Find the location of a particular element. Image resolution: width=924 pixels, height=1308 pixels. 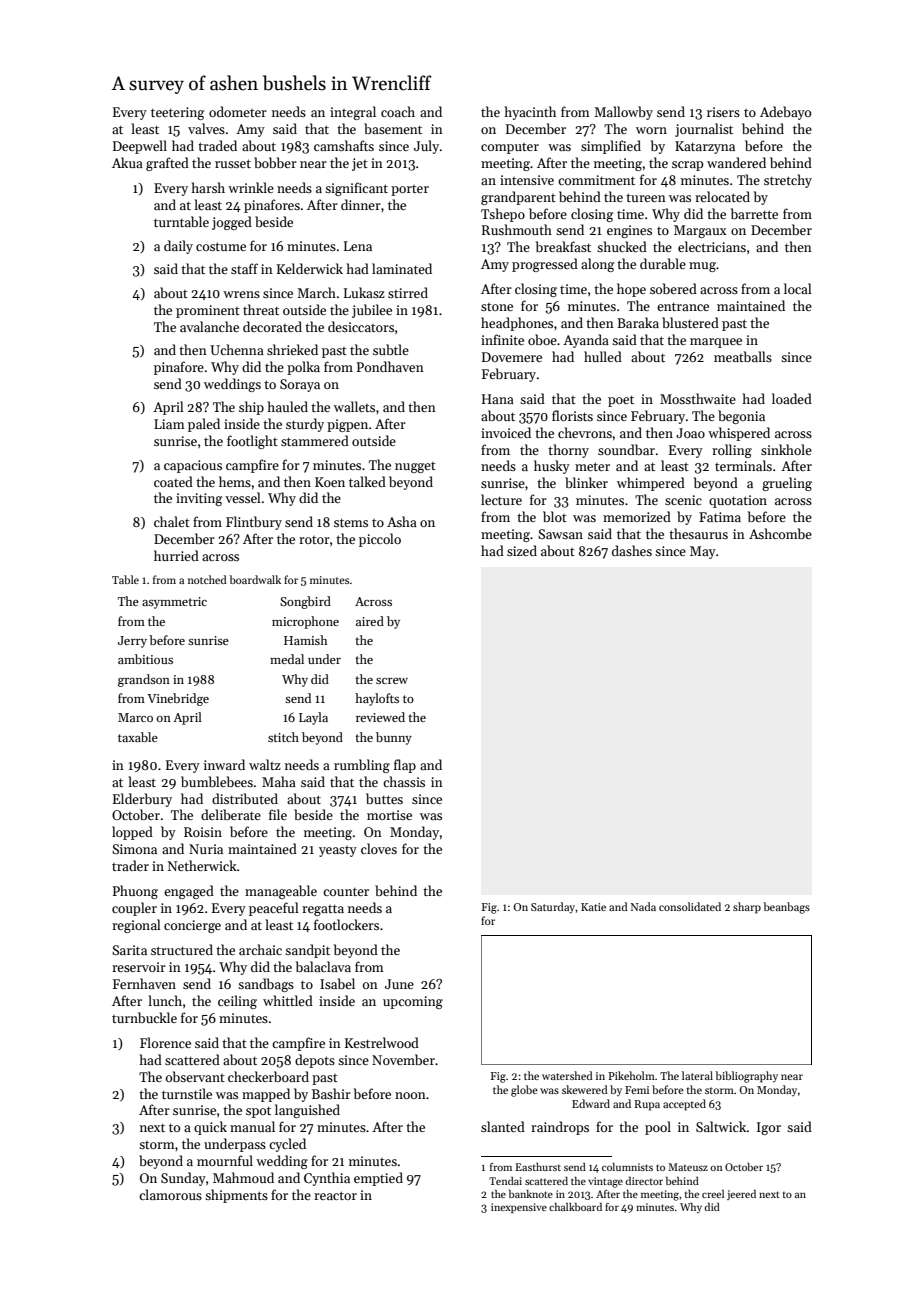

clamorous is located at coordinates (170, 1194).
